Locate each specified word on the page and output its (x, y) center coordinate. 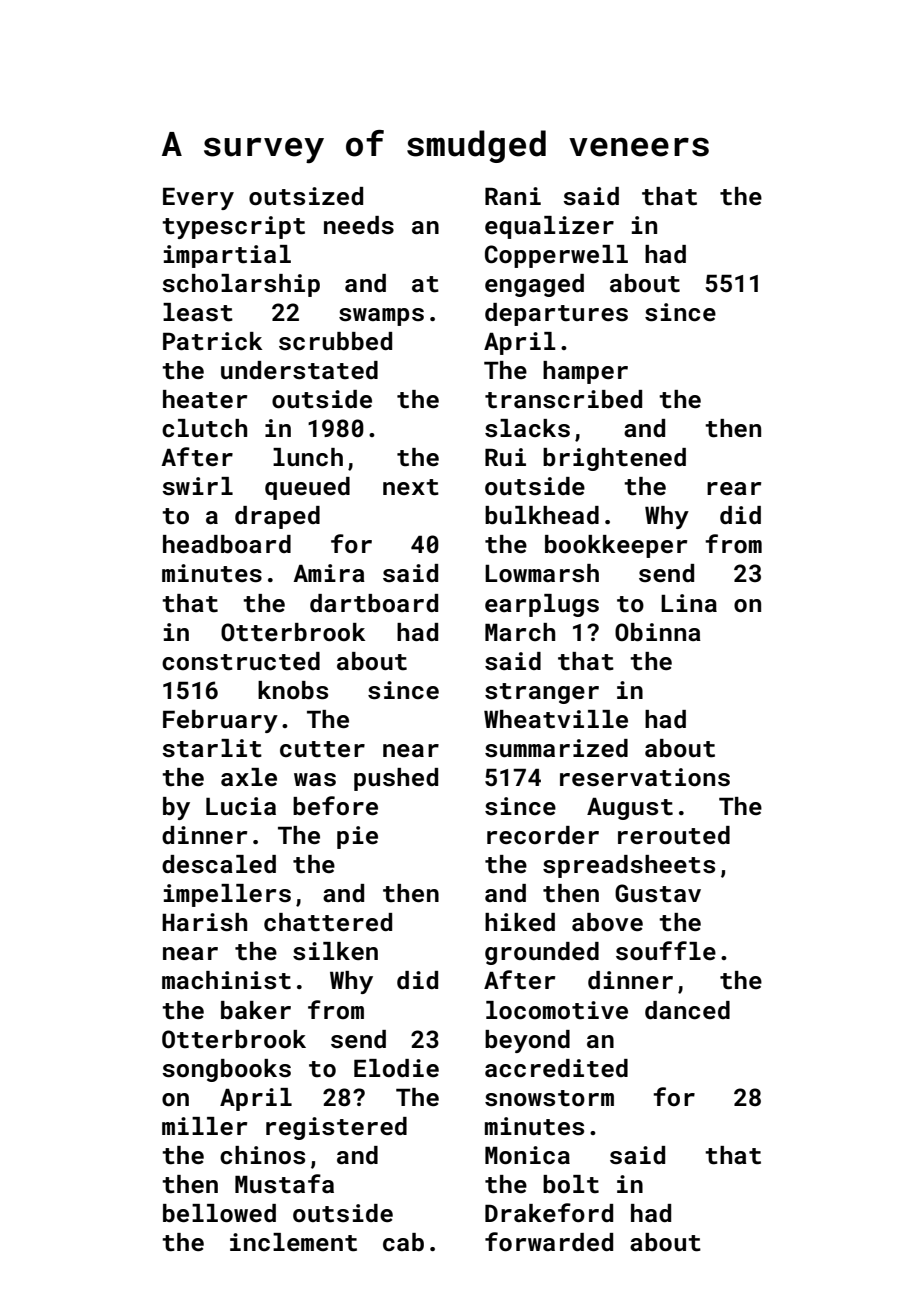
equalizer (549, 227)
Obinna (658, 632)
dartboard (374, 603)
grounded (542, 953)
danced (687, 1010)
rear (734, 488)
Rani (513, 196)
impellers (227, 895)
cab (403, 1242)
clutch (204, 428)
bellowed (219, 1213)
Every (198, 199)
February (220, 721)
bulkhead (542, 515)
